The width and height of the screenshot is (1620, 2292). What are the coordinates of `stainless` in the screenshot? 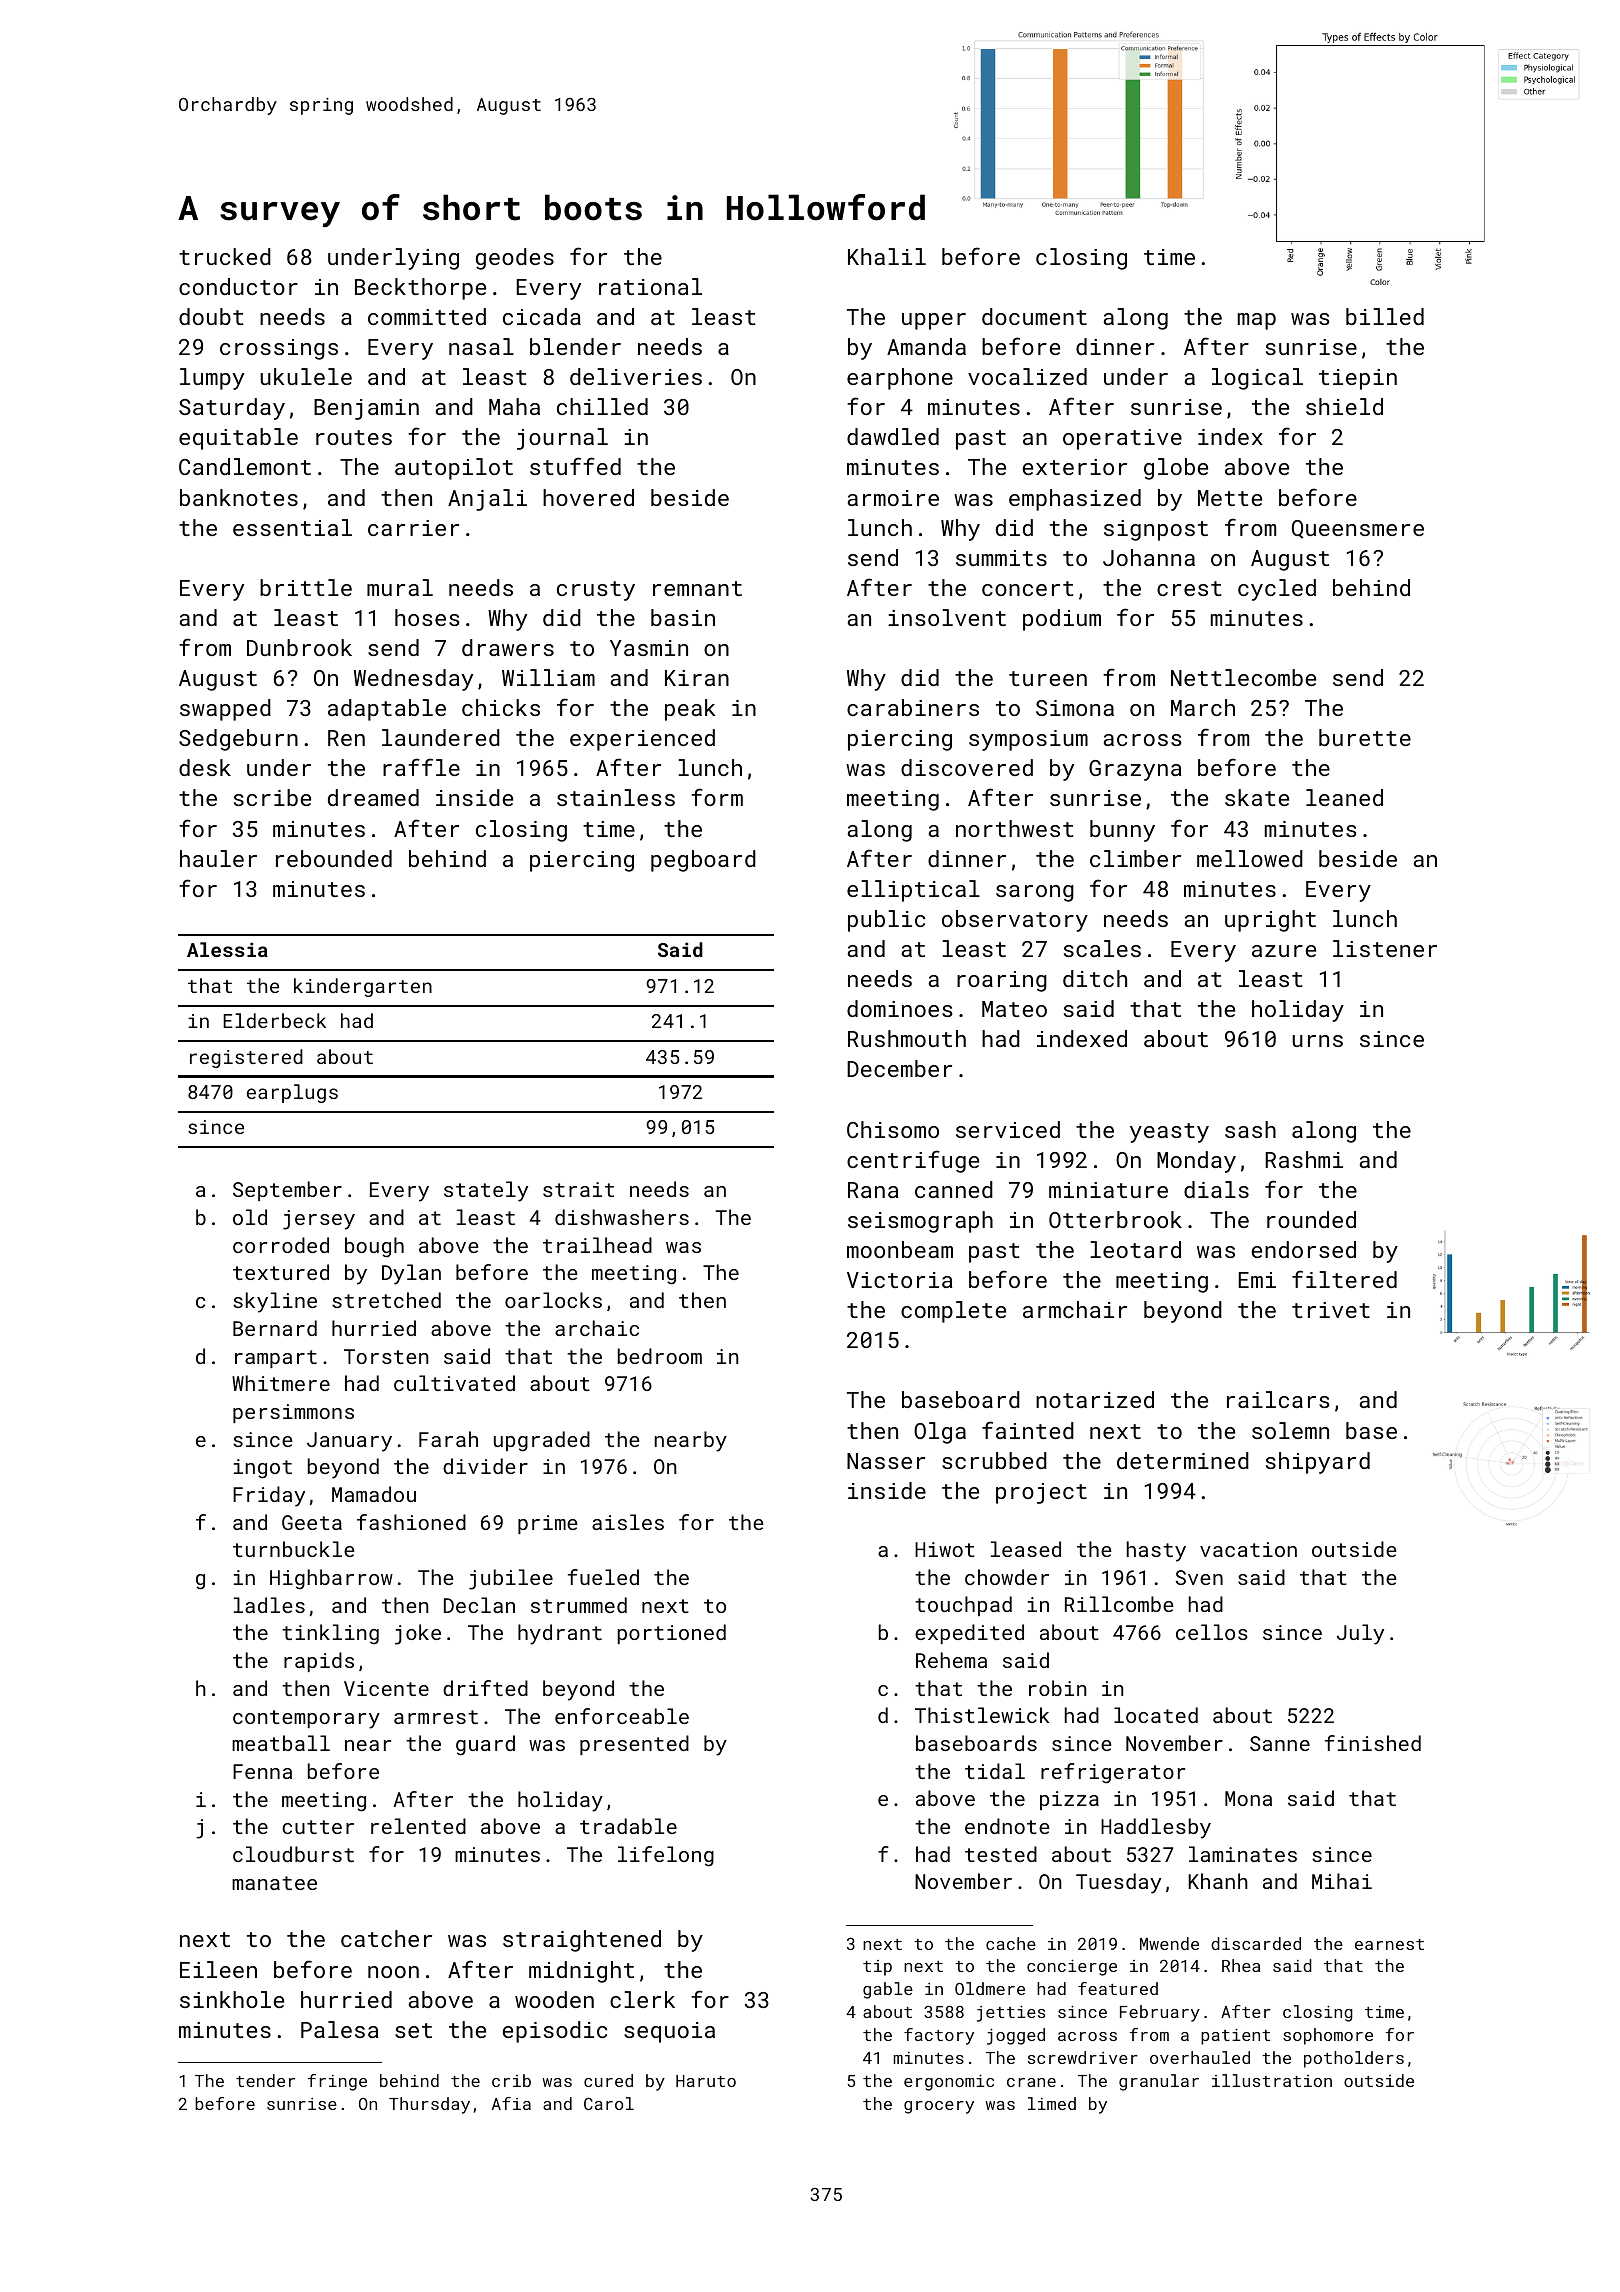 It's located at (616, 797).
